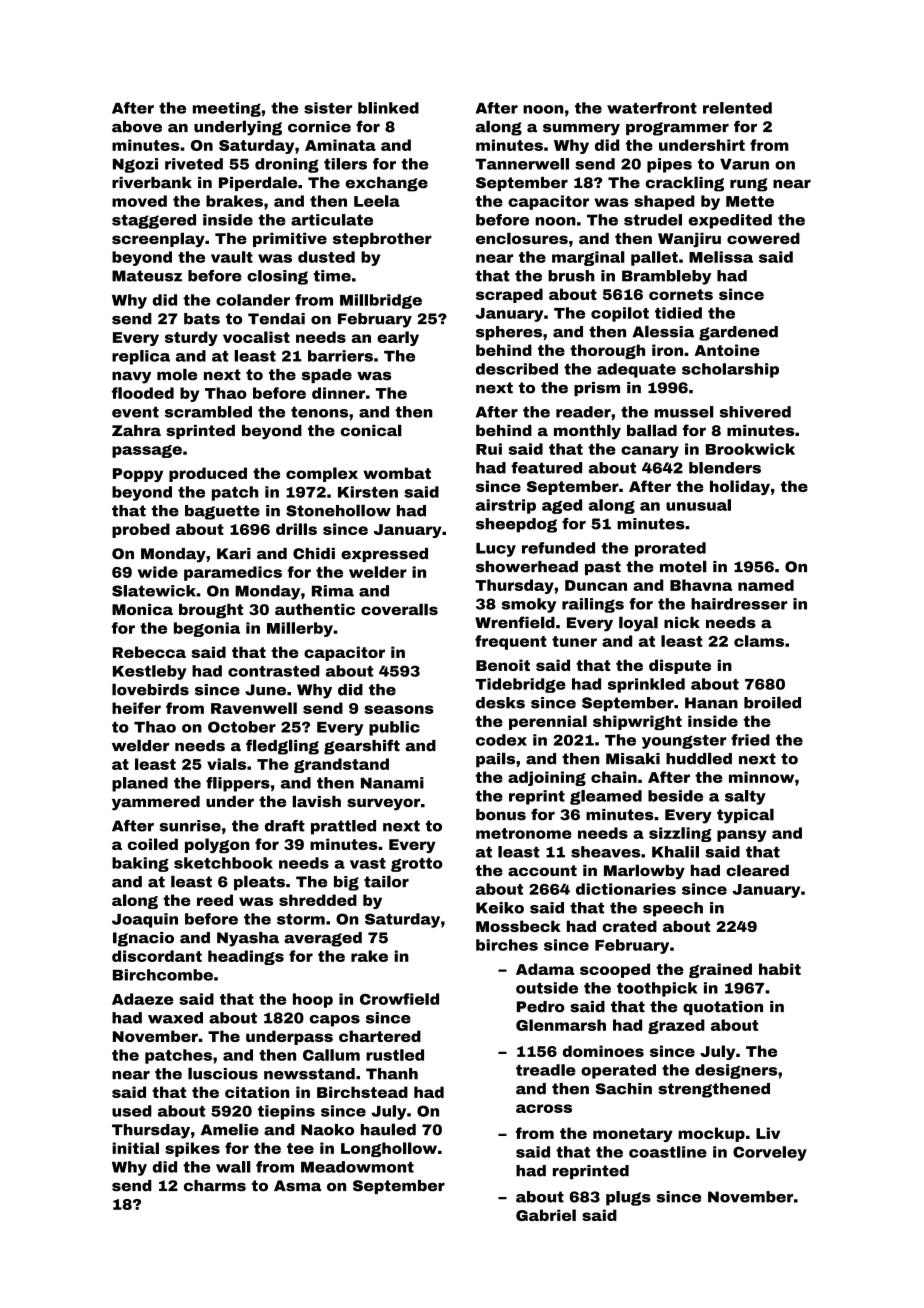 Image resolution: width=924 pixels, height=1308 pixels. I want to click on vocalist, so click(256, 337).
